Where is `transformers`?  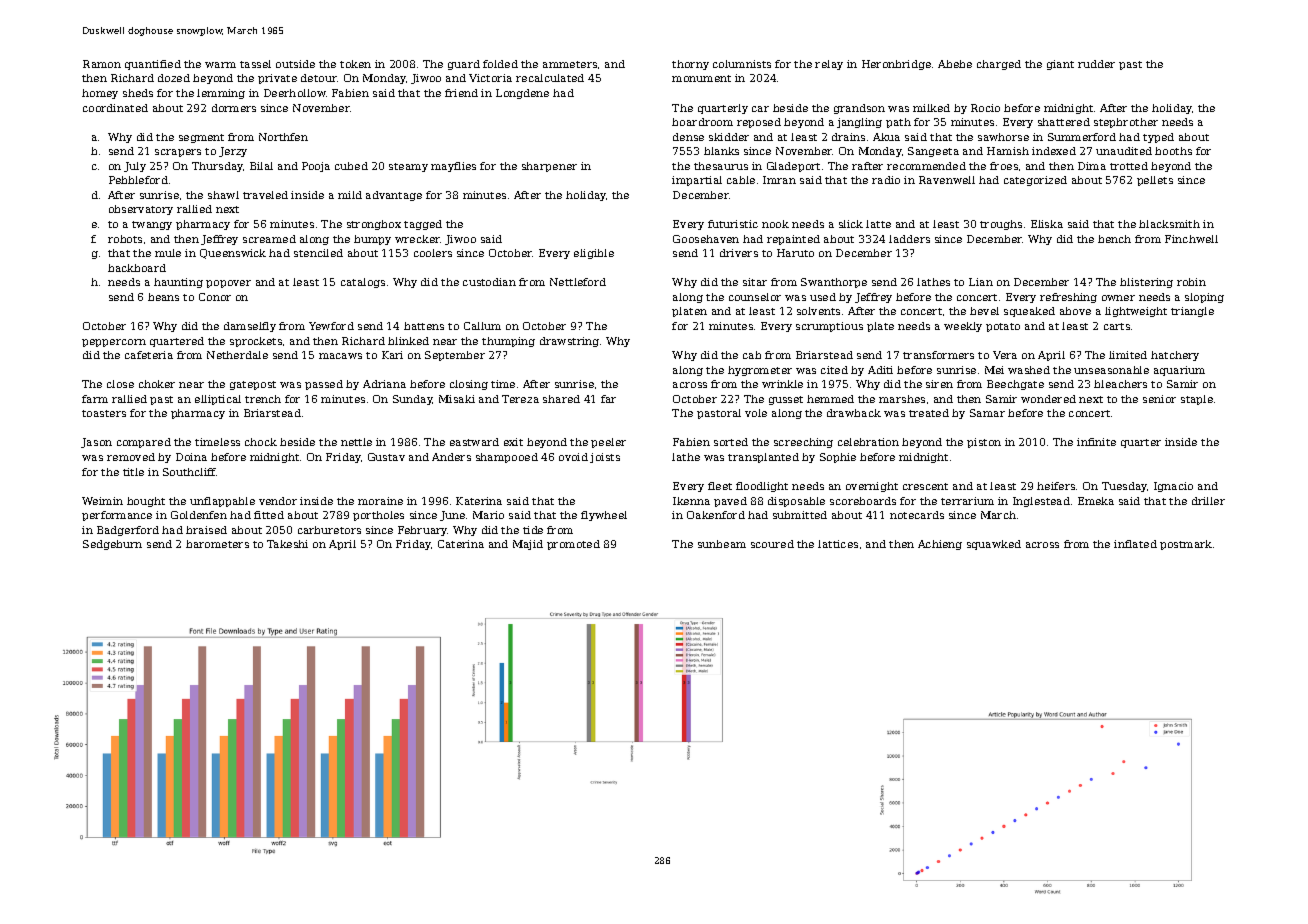
transformers is located at coordinates (938, 355).
